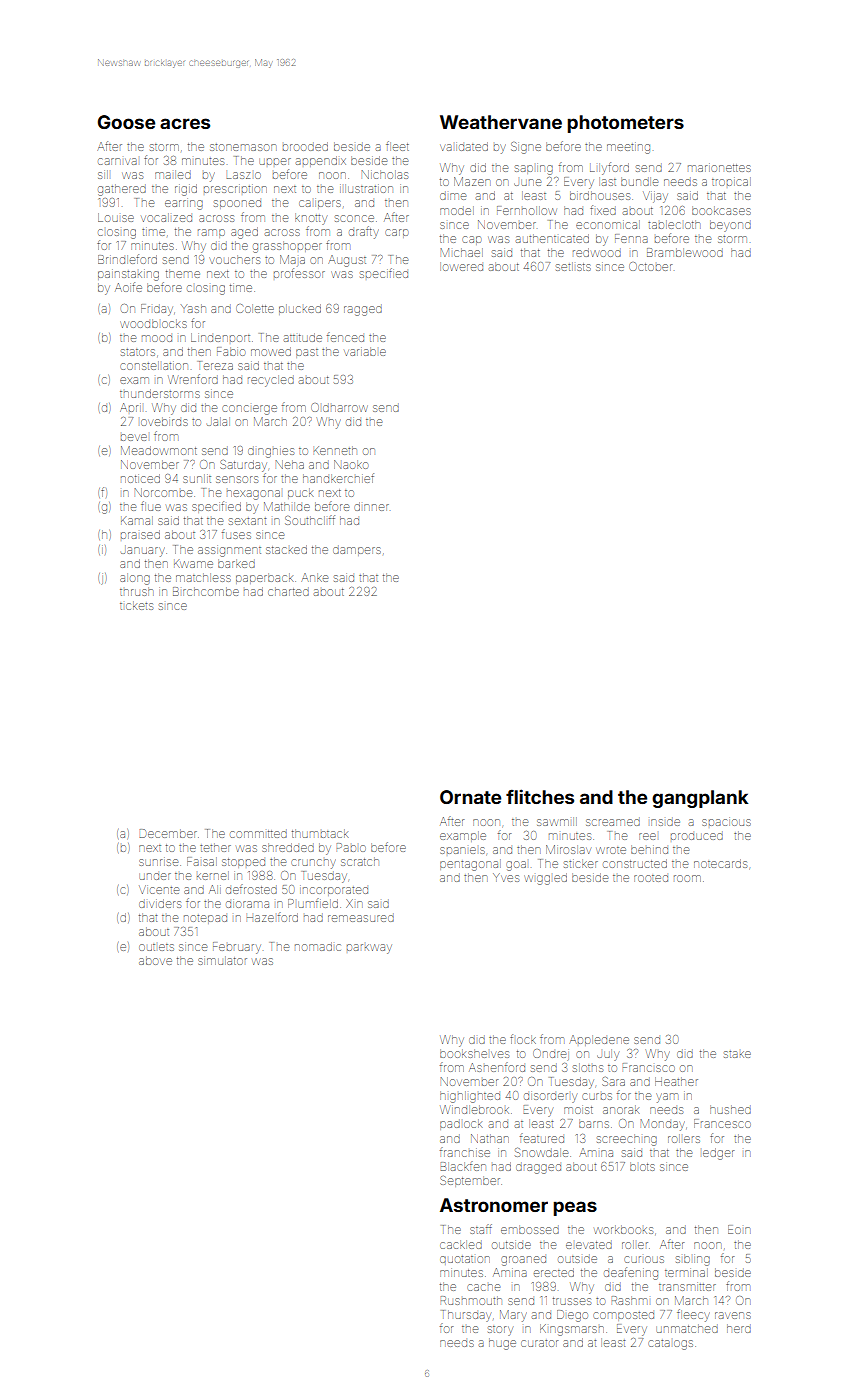  I want to click on December, so click(168, 833).
